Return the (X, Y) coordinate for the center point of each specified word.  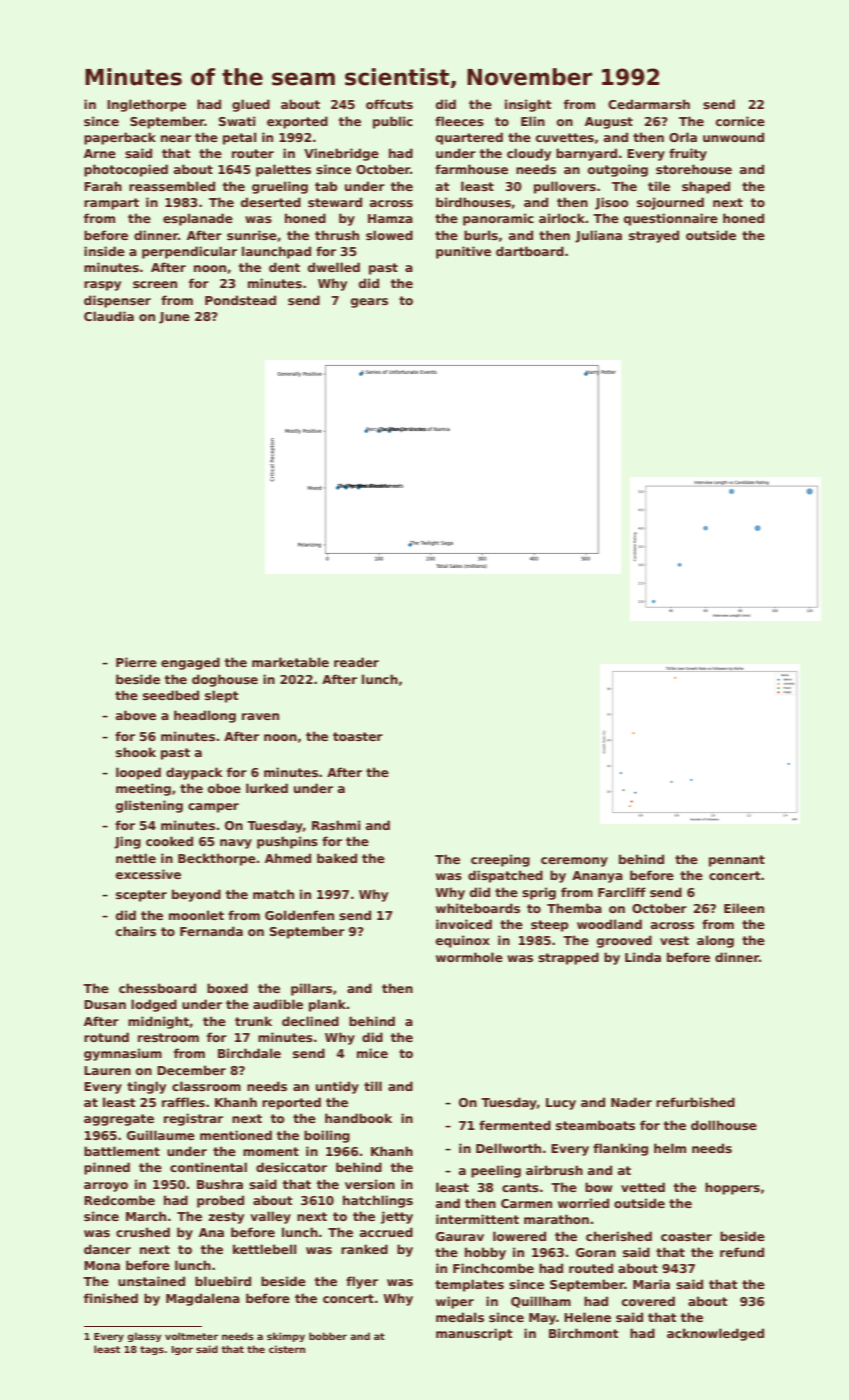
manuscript (474, 1334)
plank (327, 1005)
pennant (737, 861)
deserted (271, 202)
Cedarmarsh (649, 104)
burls (481, 235)
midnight (158, 1022)
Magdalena (203, 1299)
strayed (654, 236)
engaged (190, 663)
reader (356, 662)
